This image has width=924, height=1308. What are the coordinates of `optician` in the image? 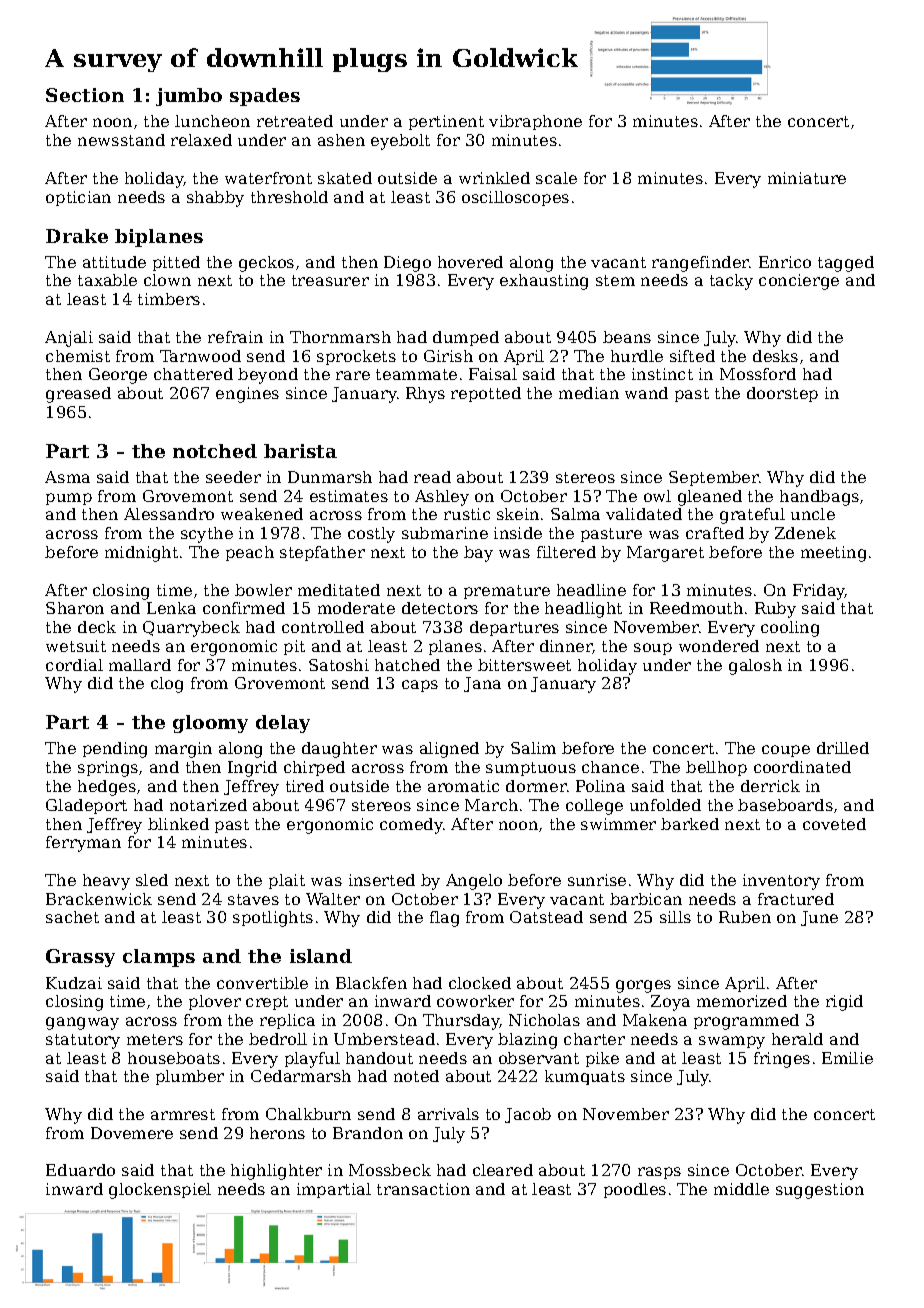 It's located at (78, 198).
